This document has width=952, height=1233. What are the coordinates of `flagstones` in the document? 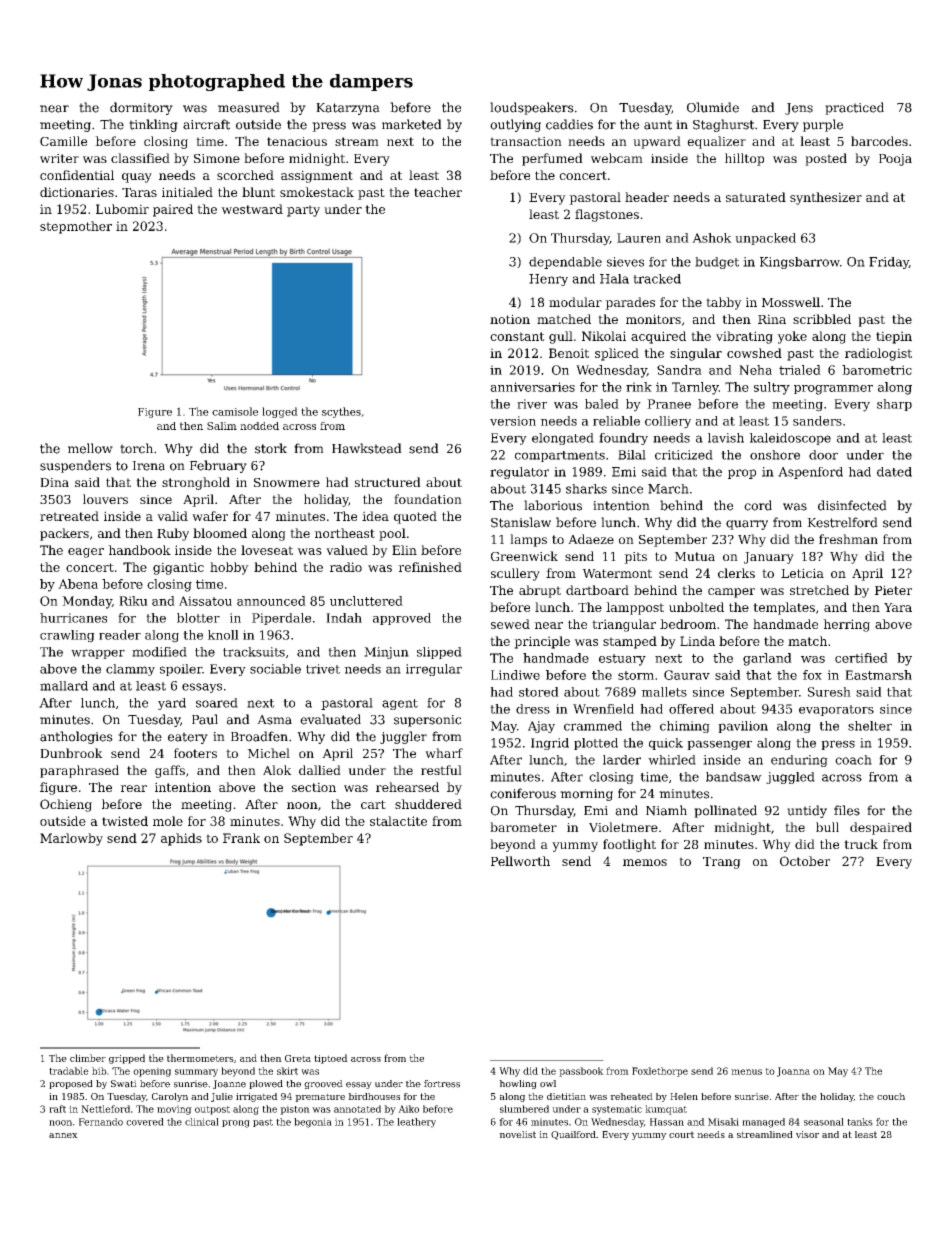 It's located at (607, 215).
